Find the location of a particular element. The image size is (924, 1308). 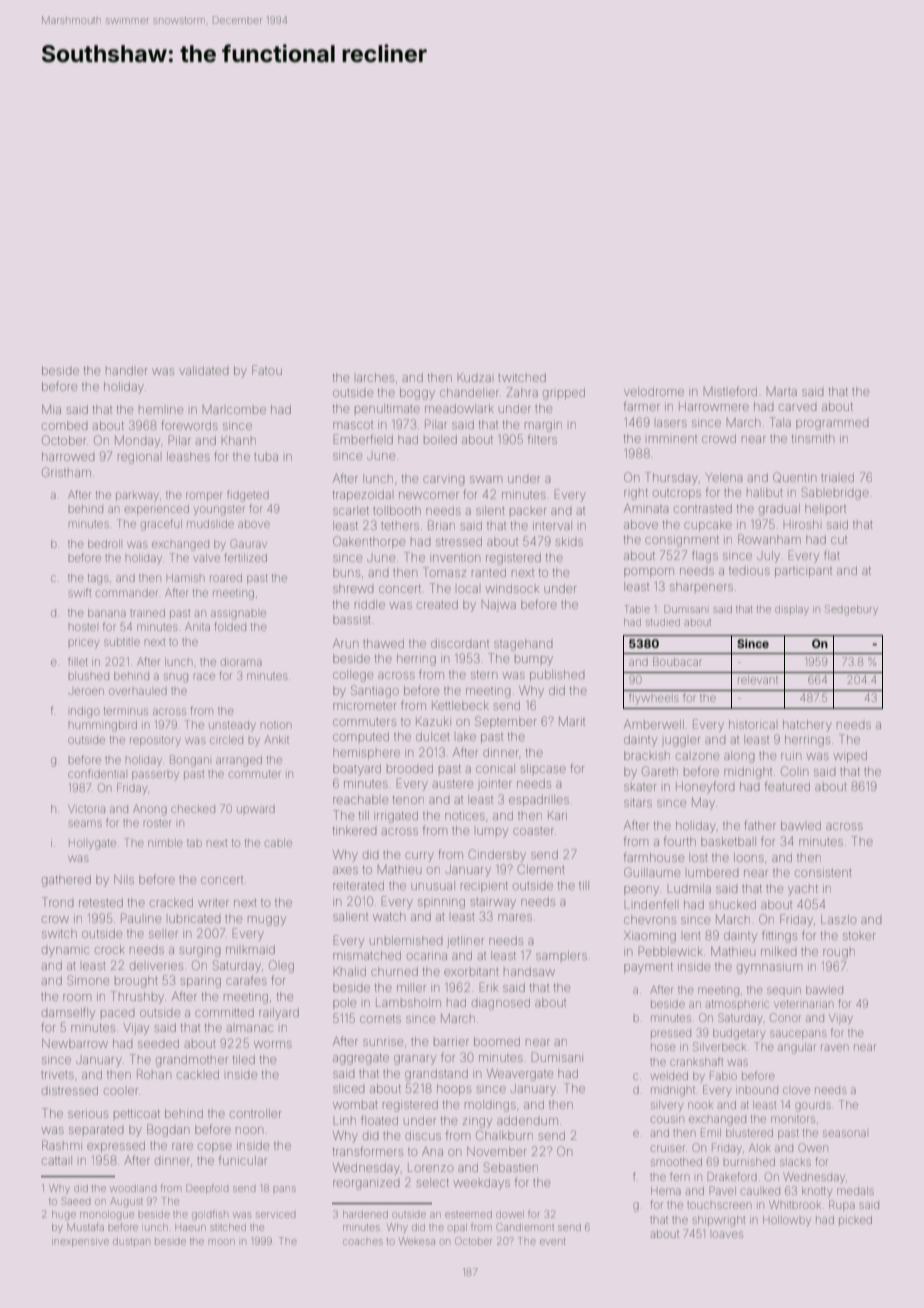

fittings is located at coordinates (779, 936).
